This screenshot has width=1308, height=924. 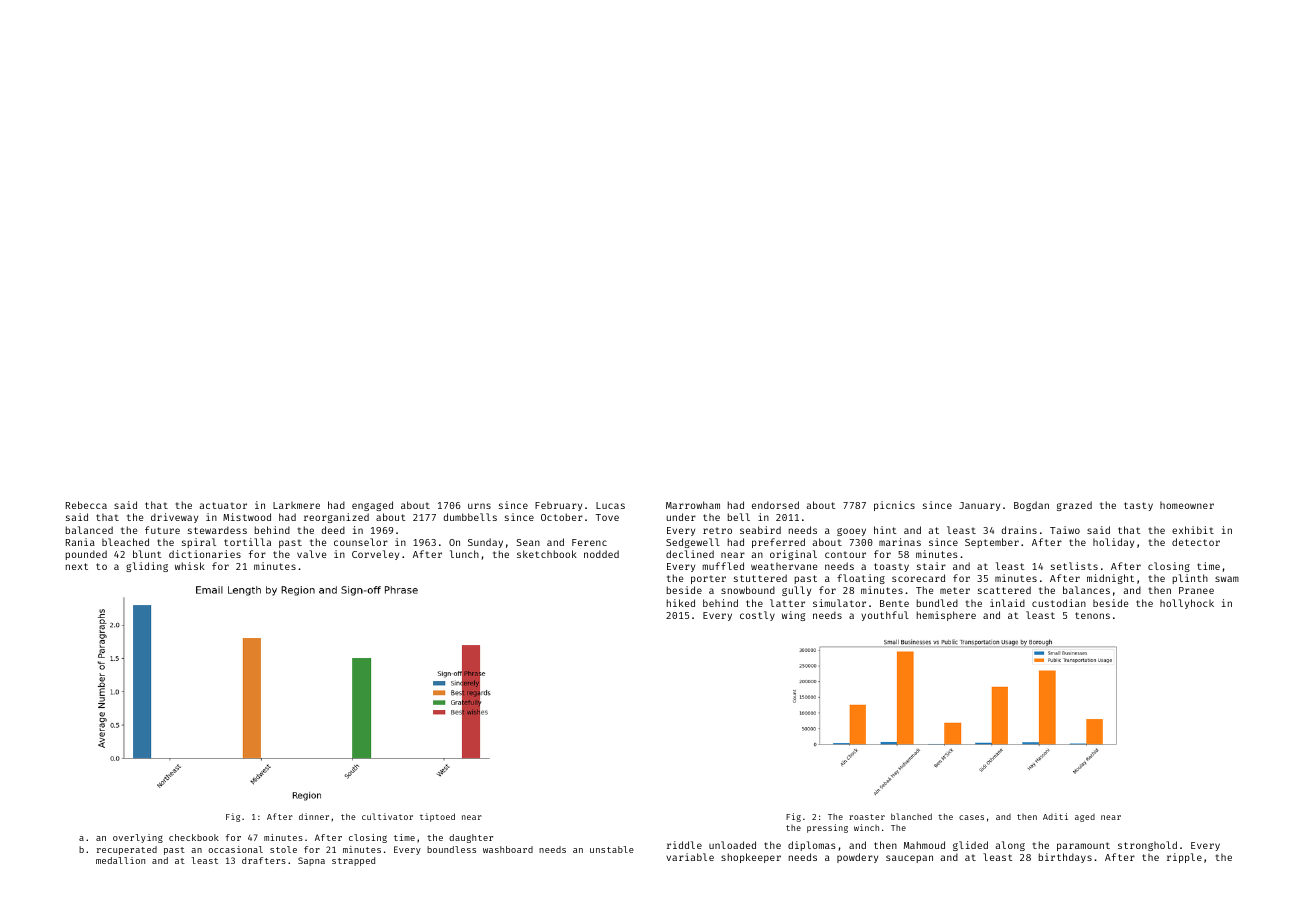 I want to click on tiptoed, so click(x=437, y=817).
